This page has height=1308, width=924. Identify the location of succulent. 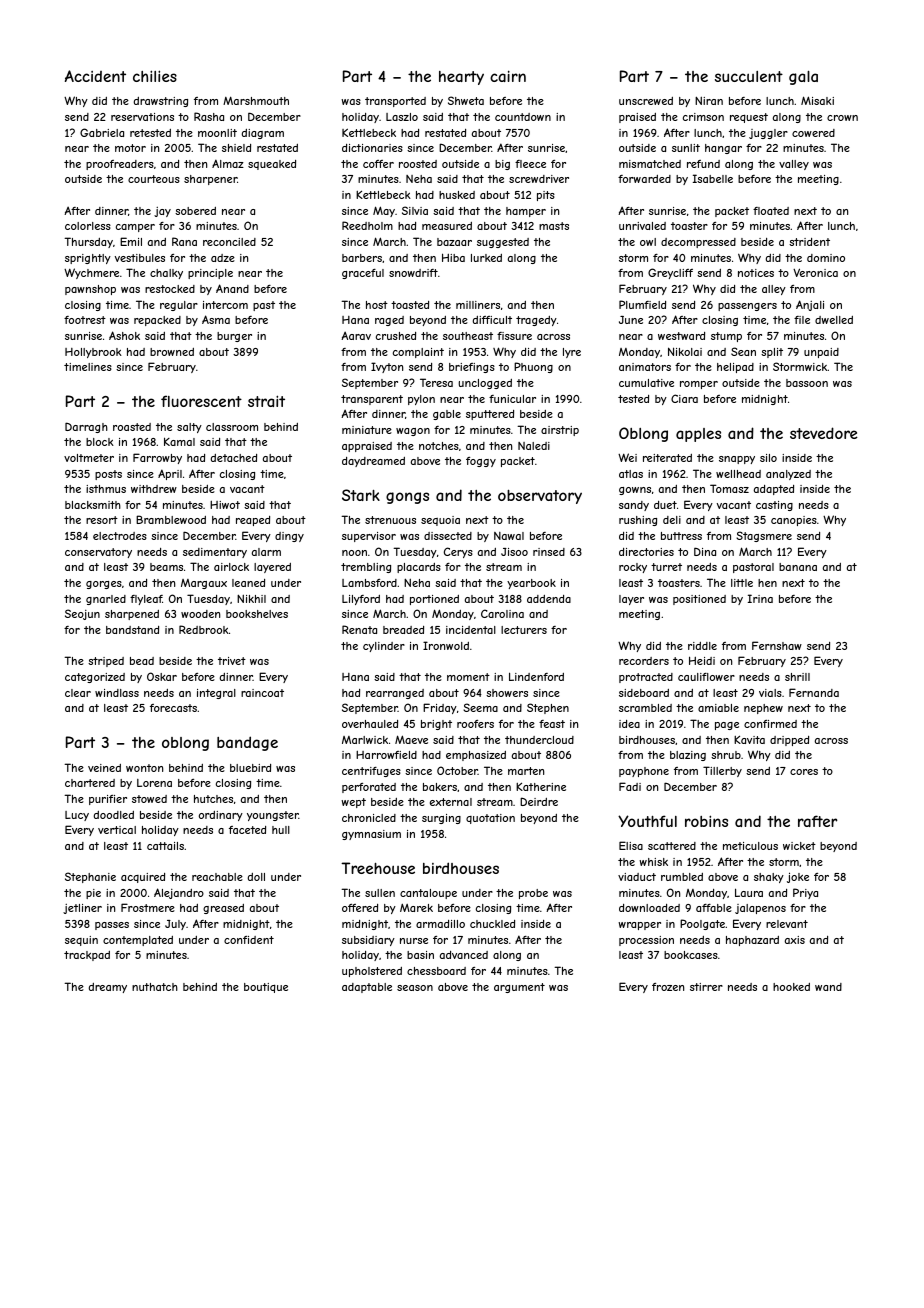
(749, 76).
